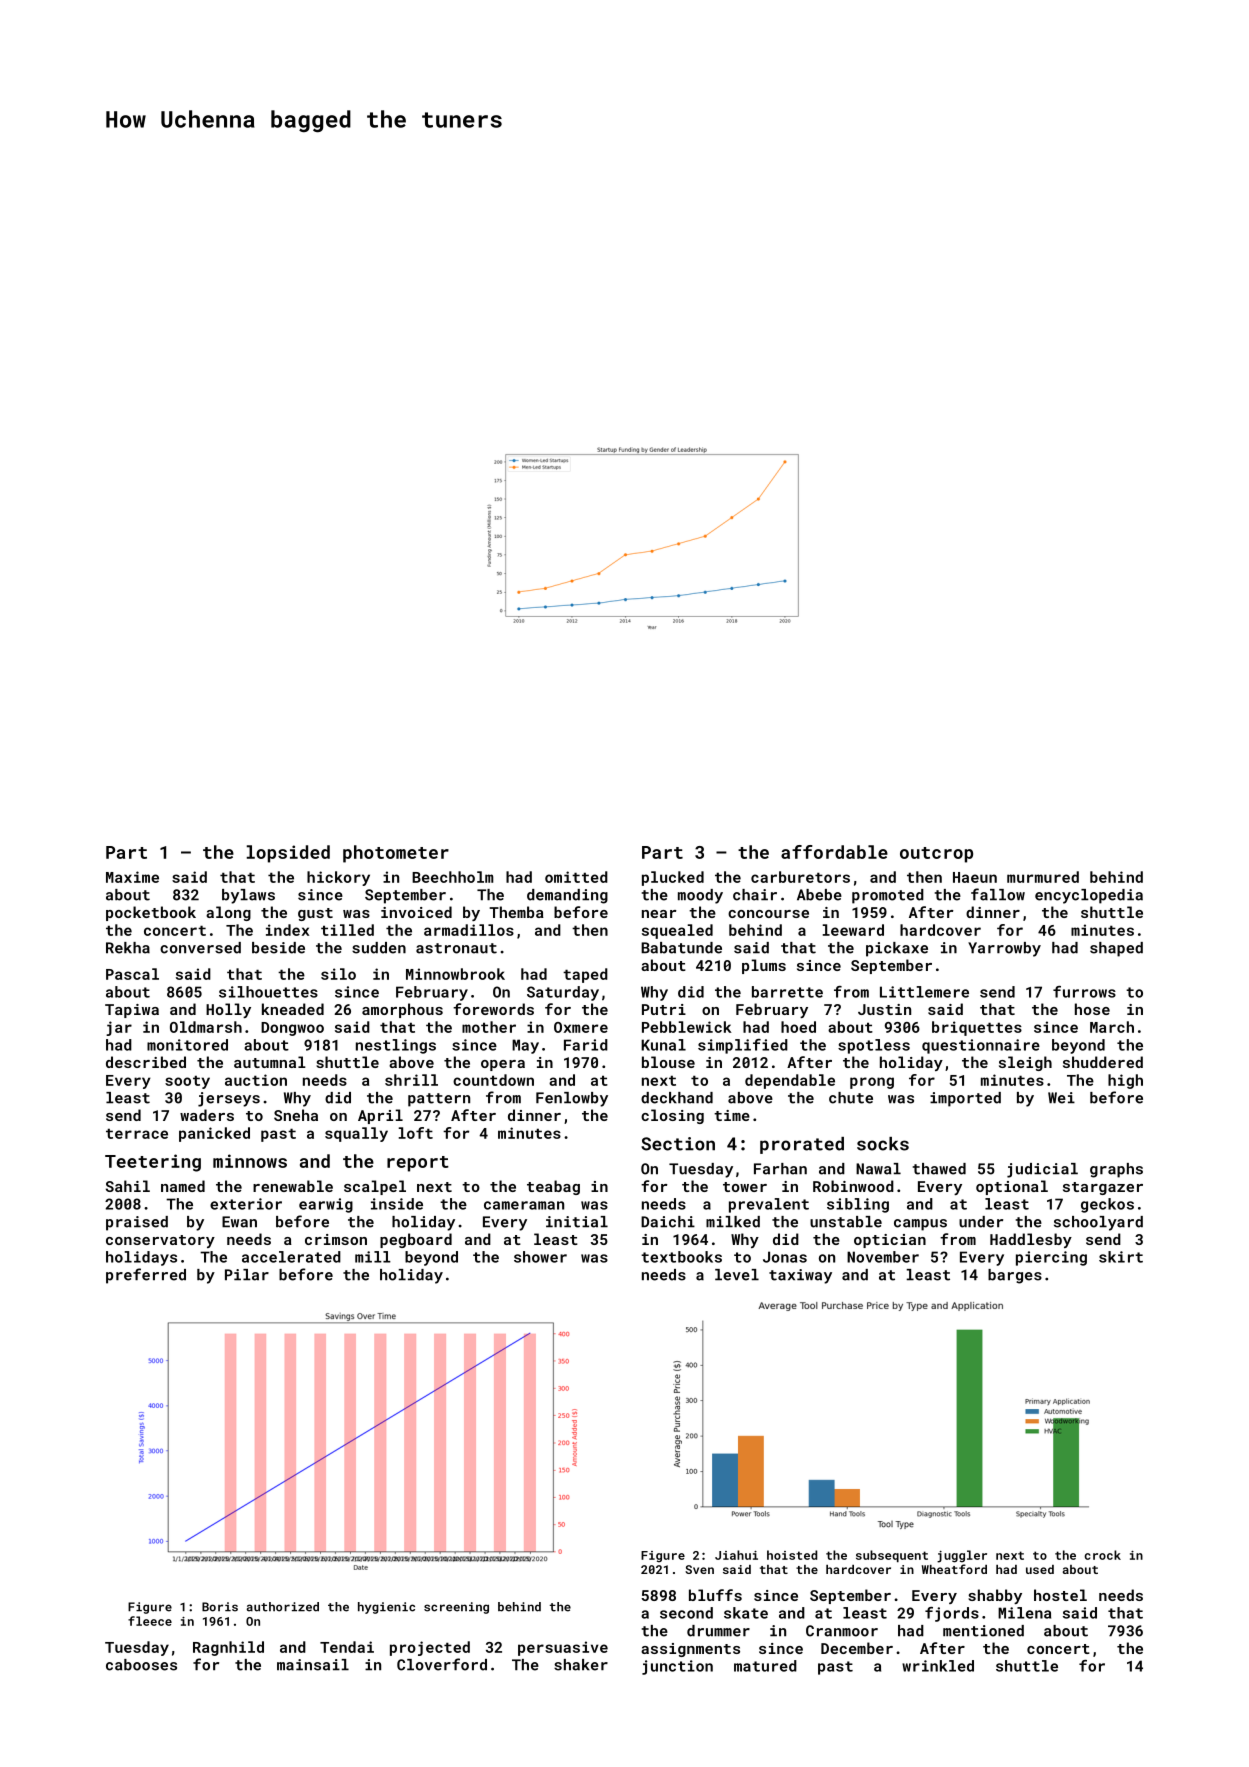 This image has height=1767, width=1249. I want to click on Pilar, so click(247, 1275).
